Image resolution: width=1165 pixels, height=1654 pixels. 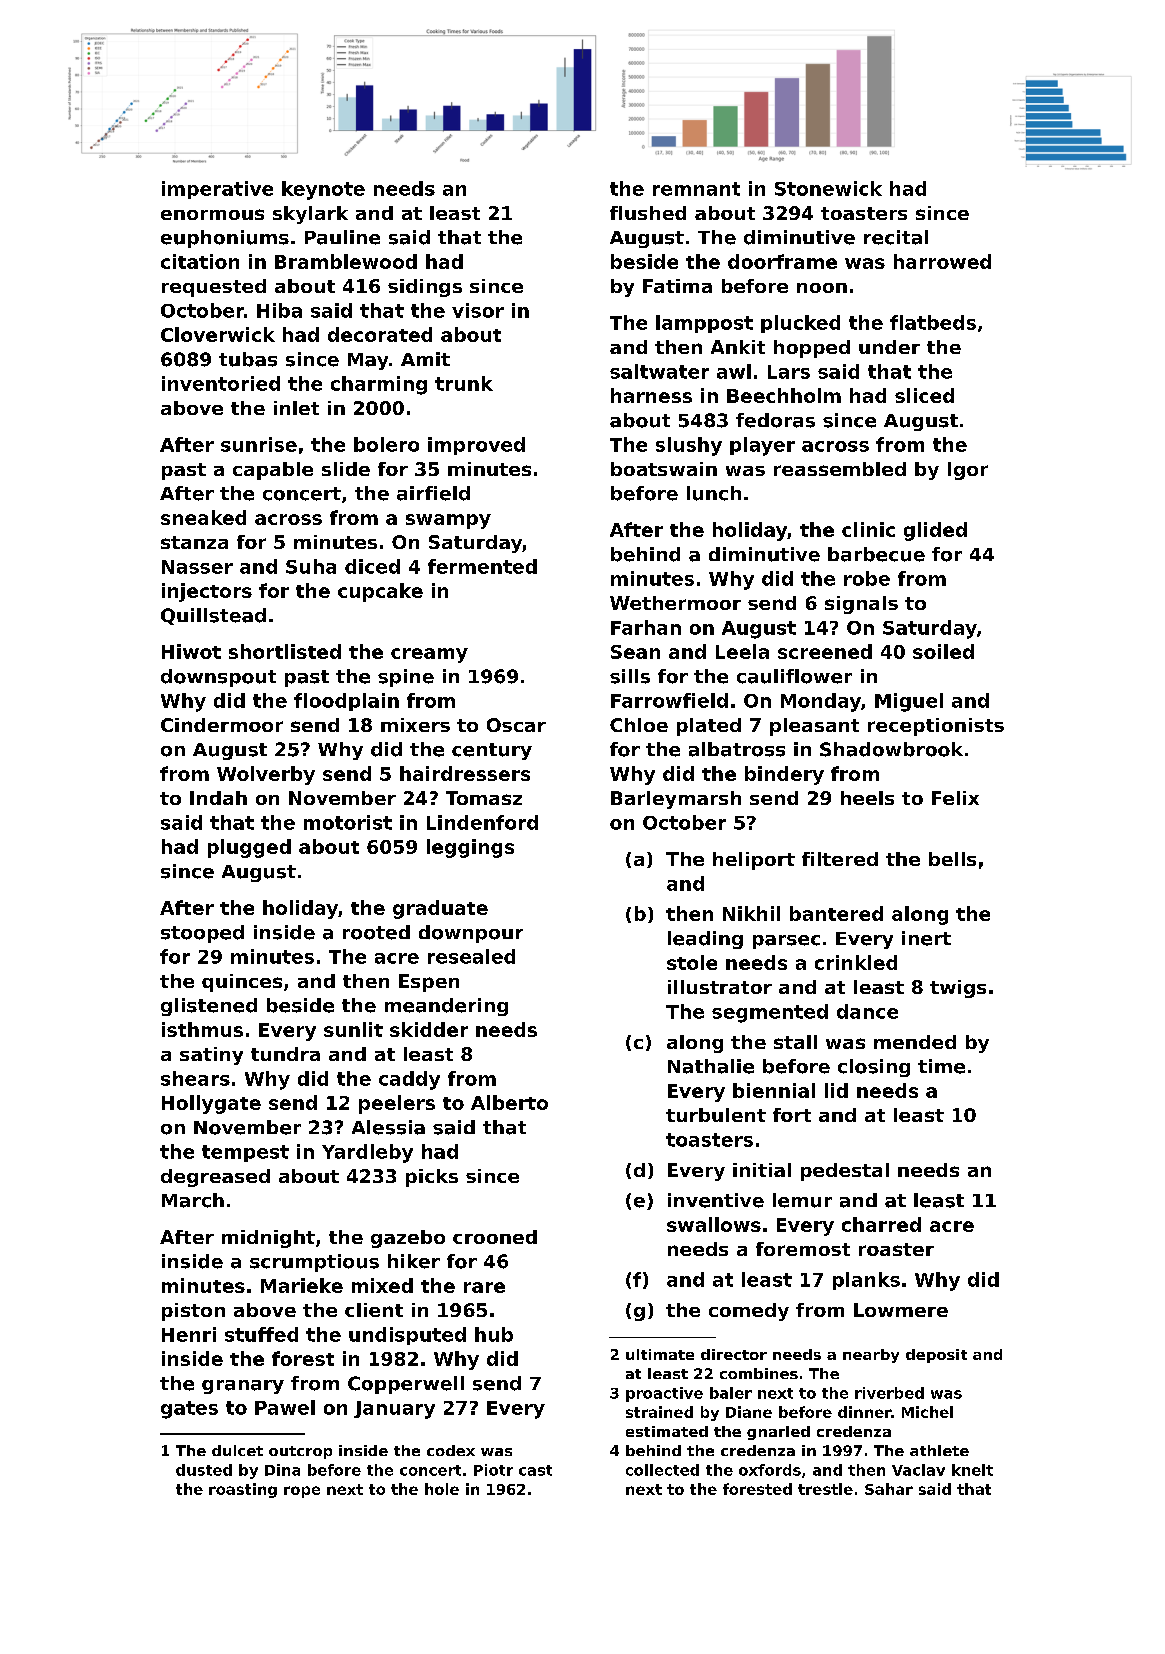 I want to click on improved, so click(x=476, y=446).
